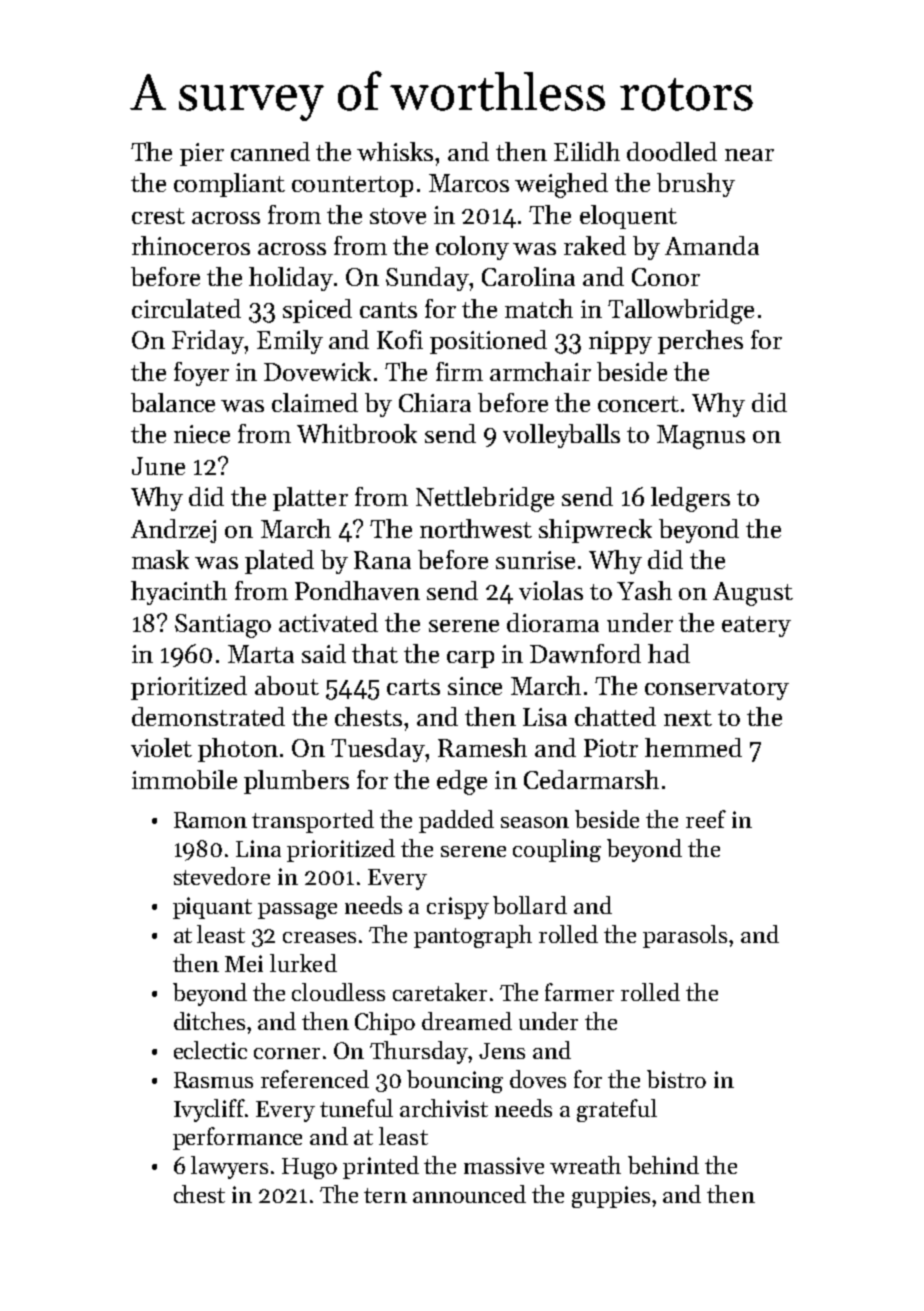 The image size is (924, 1311). Describe the element at coordinates (753, 594) in the image. I see `August` at that location.
